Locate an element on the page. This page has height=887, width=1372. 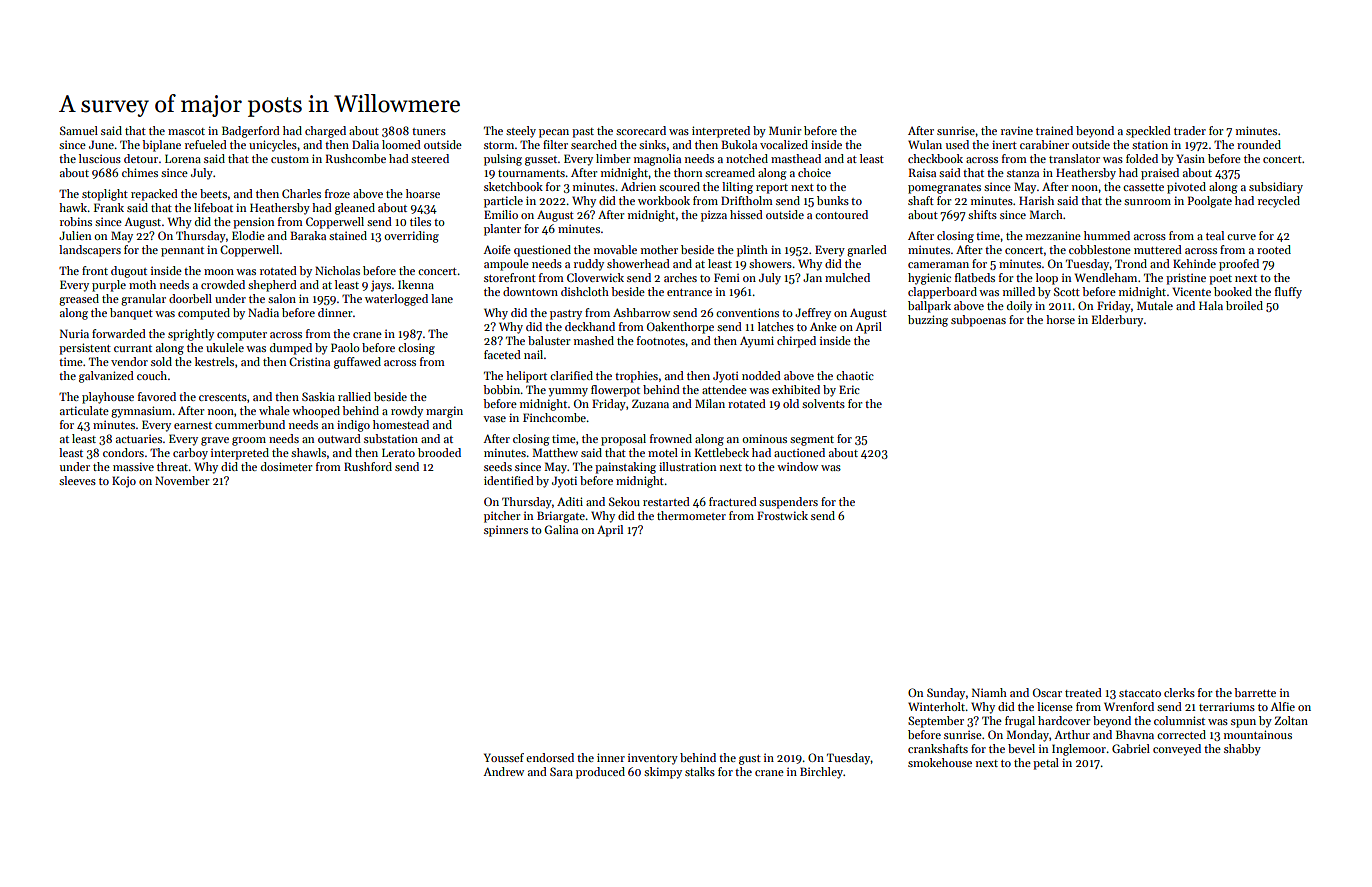
sprightly is located at coordinates (191, 335).
